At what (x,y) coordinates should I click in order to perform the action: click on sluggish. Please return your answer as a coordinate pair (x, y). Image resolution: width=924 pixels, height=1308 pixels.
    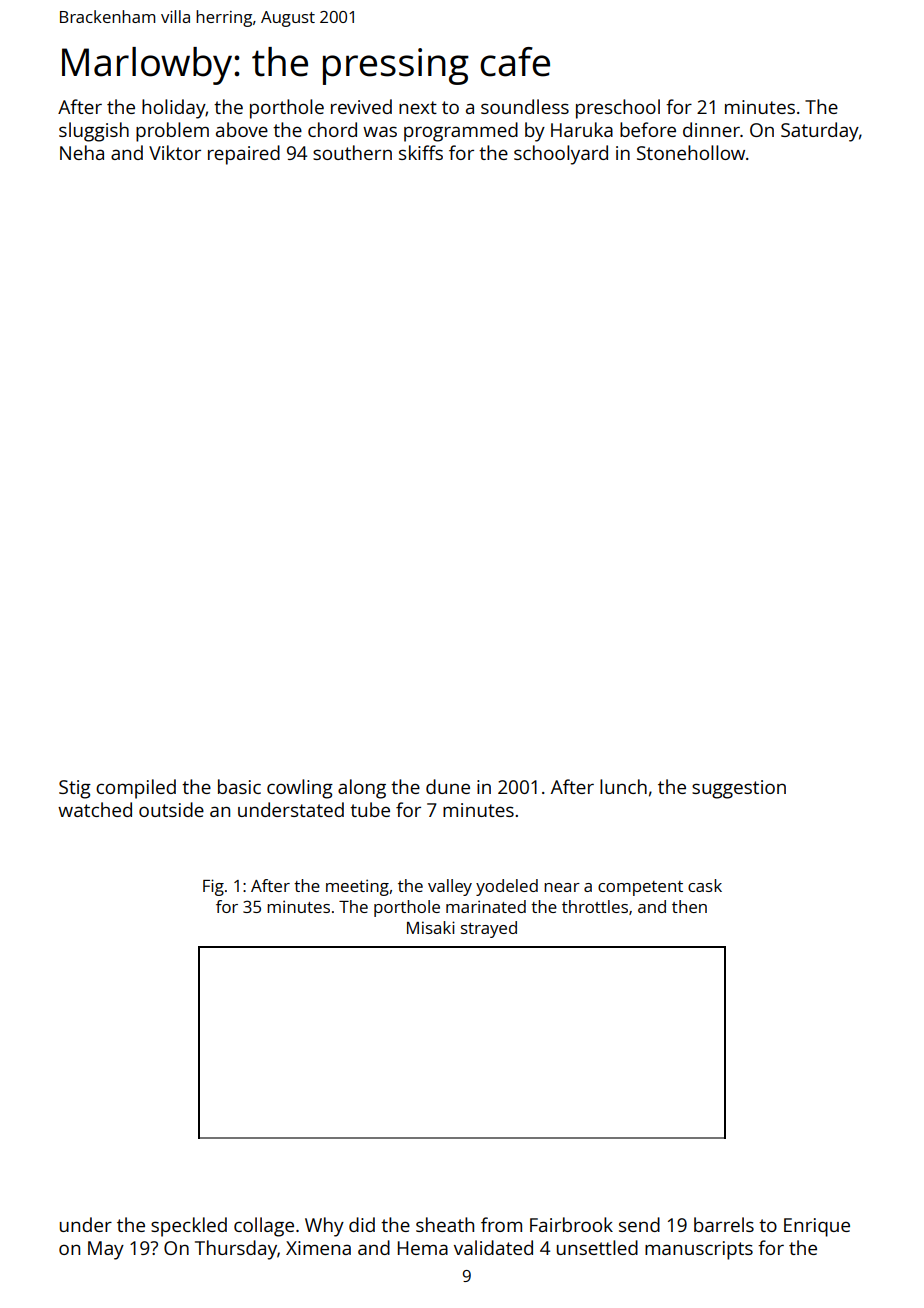
    Looking at the image, I should click on (94, 132).
